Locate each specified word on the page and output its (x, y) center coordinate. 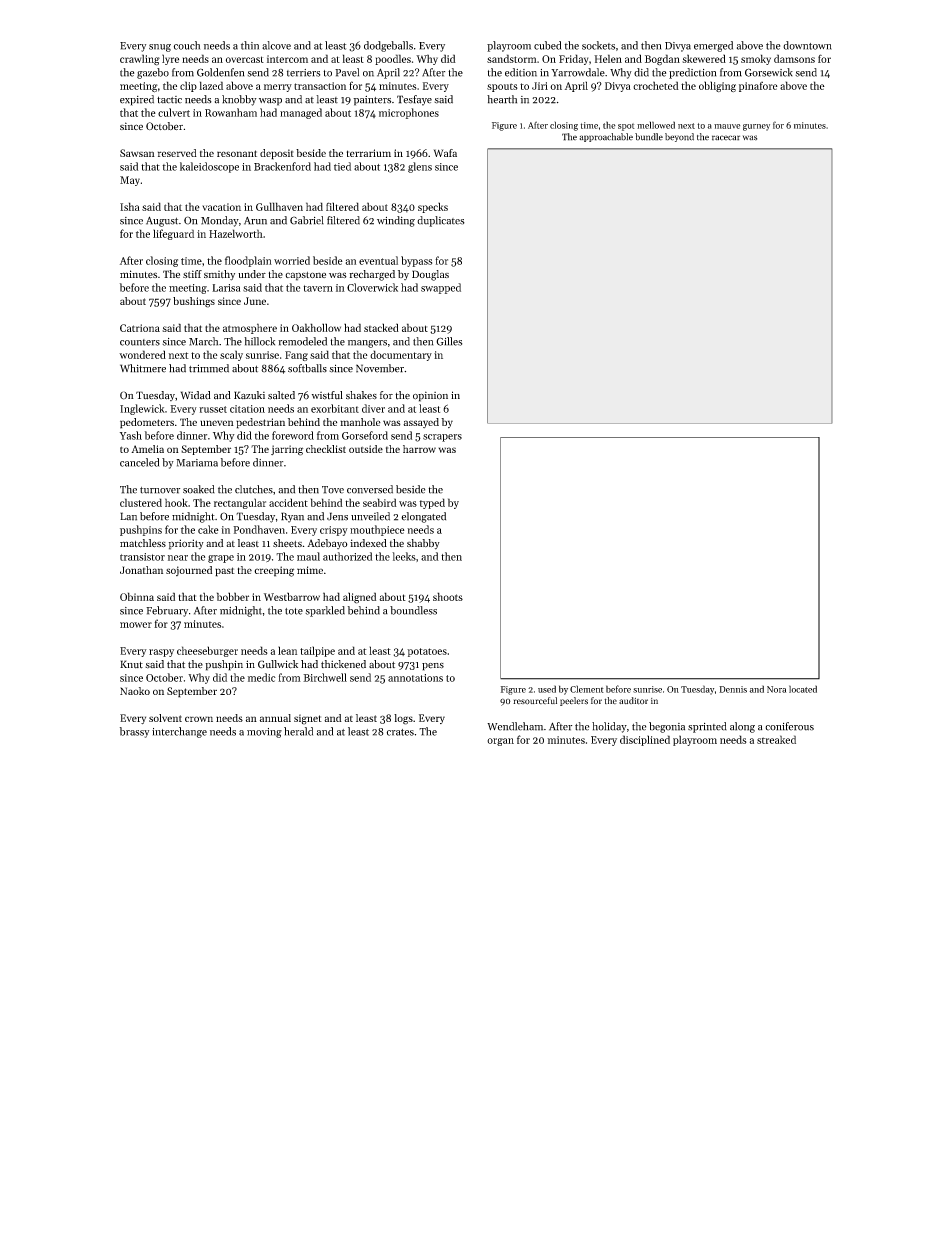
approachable (606, 137)
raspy (161, 653)
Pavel (347, 72)
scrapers (442, 438)
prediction (692, 73)
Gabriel (307, 220)
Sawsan (137, 153)
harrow (419, 449)
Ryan (292, 517)
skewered (704, 58)
